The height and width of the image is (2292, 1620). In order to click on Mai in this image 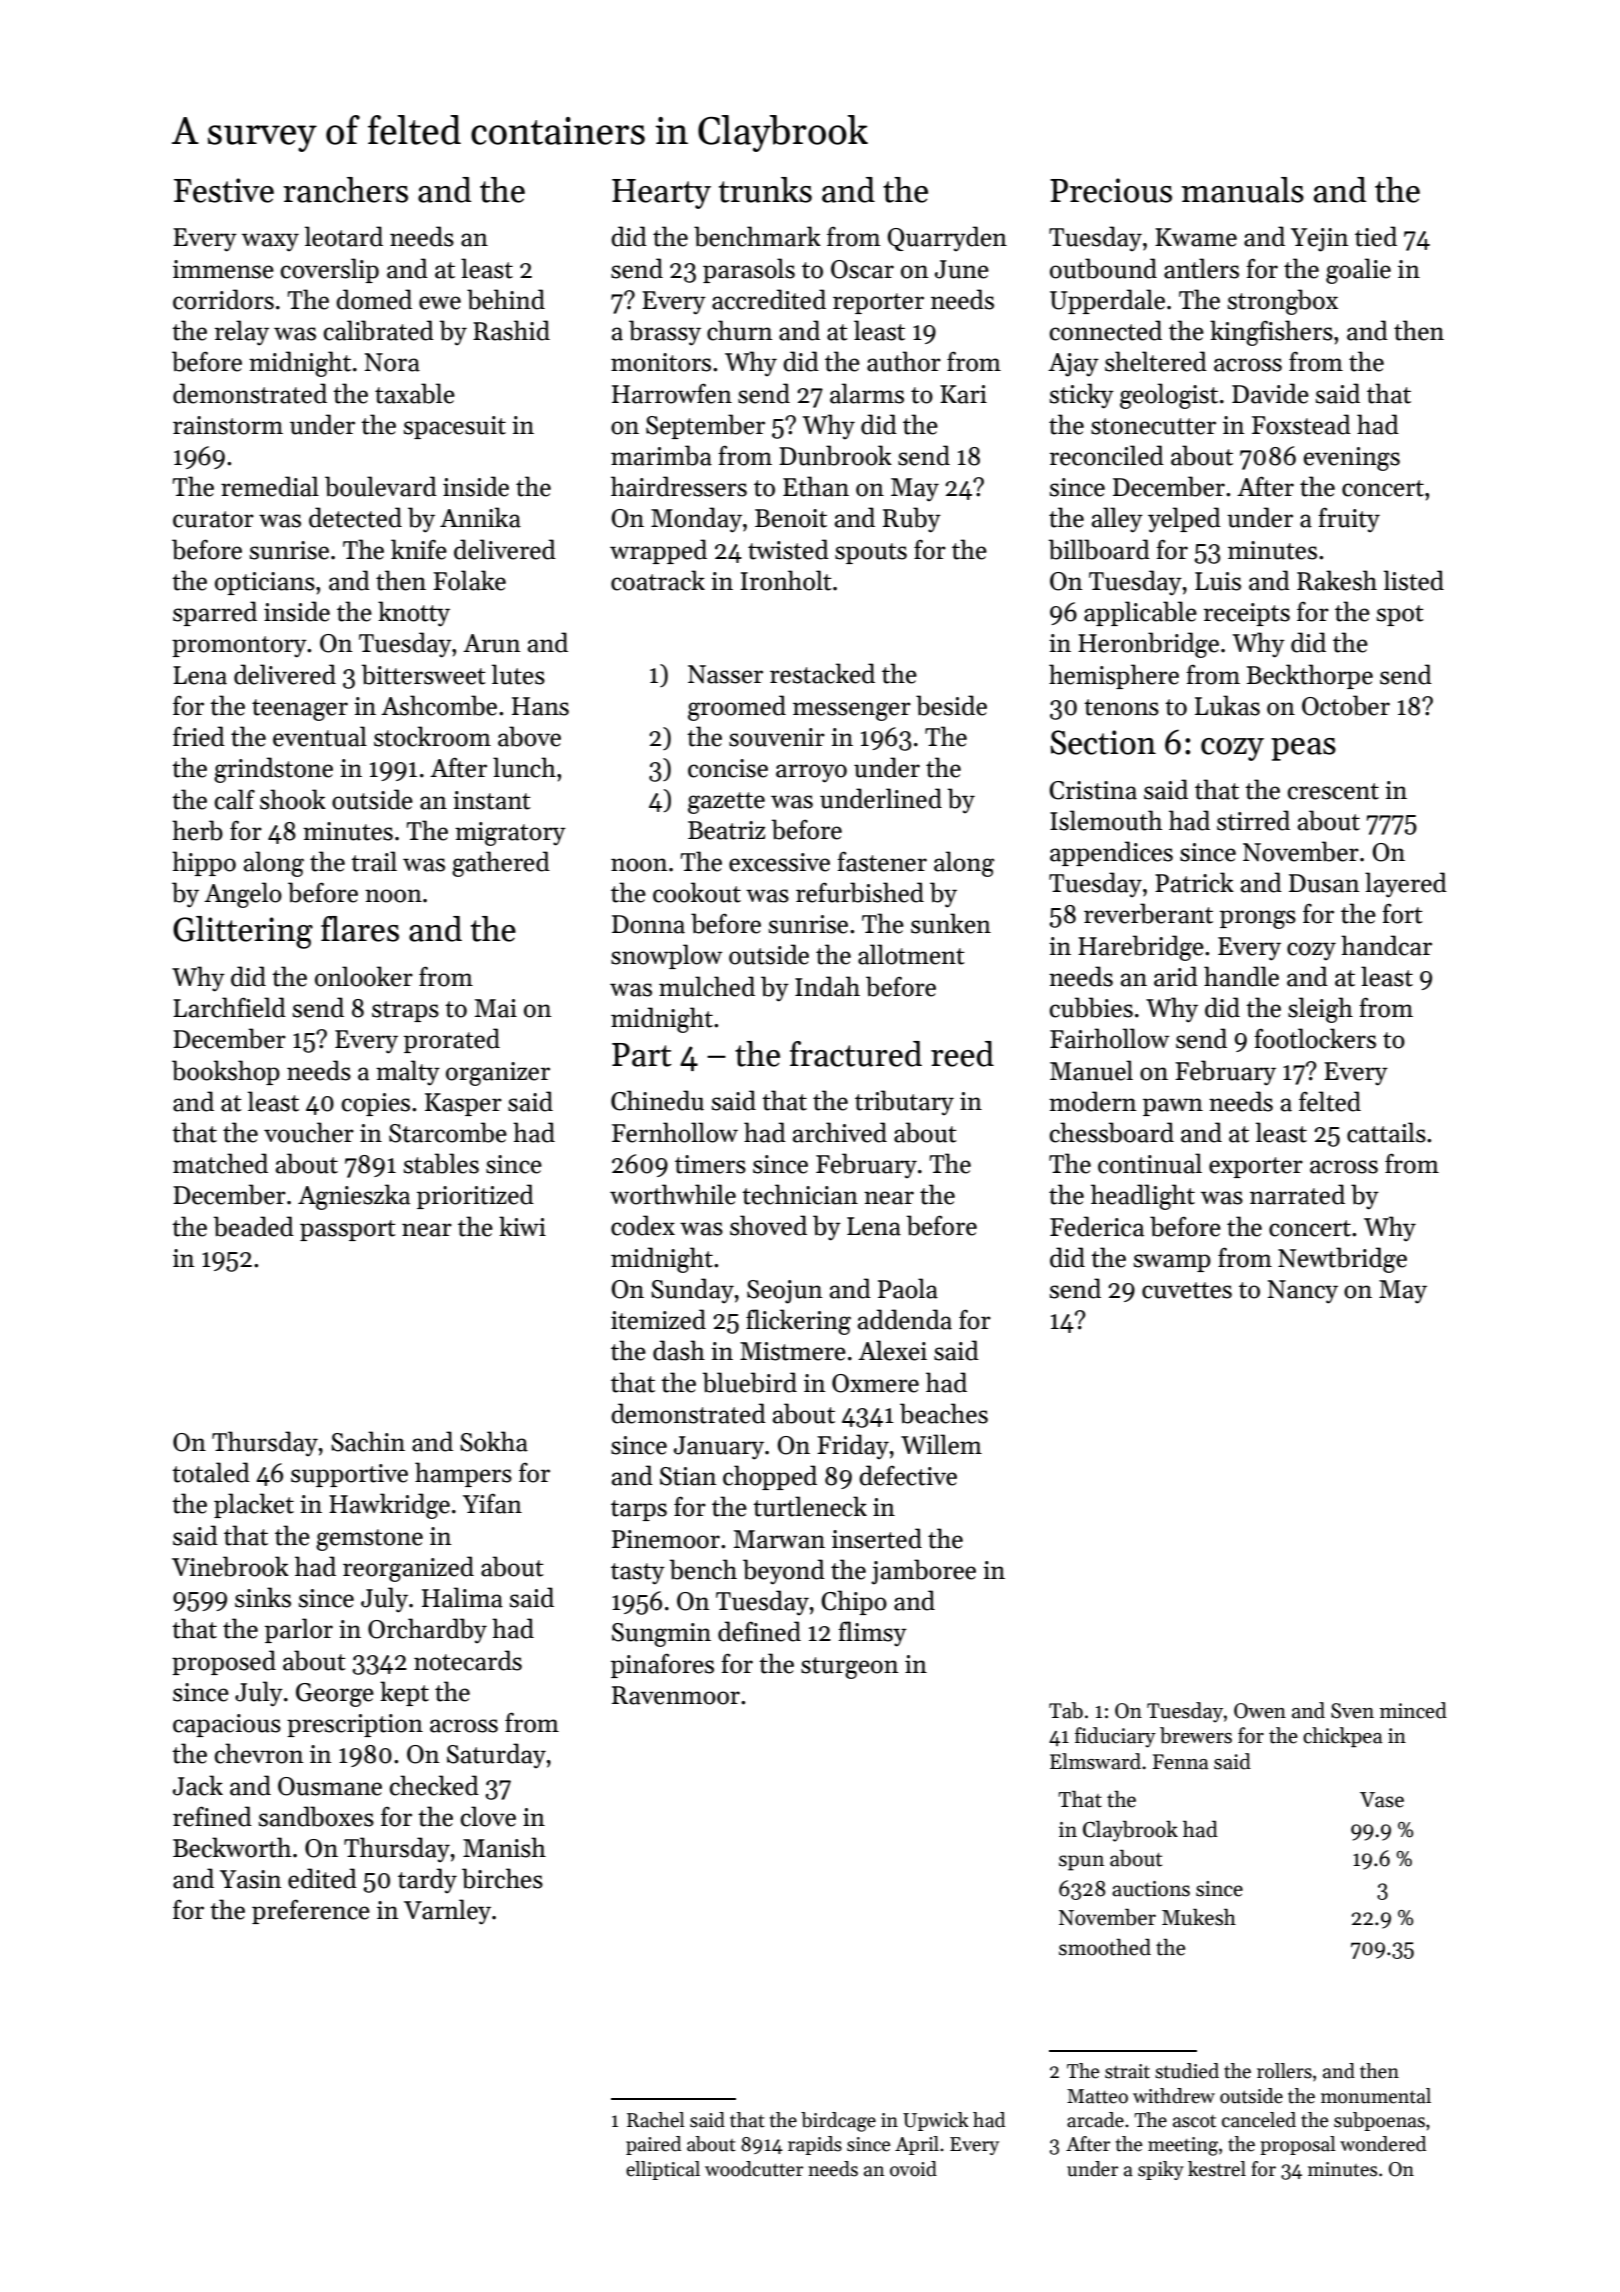, I will do `click(496, 1008)`.
